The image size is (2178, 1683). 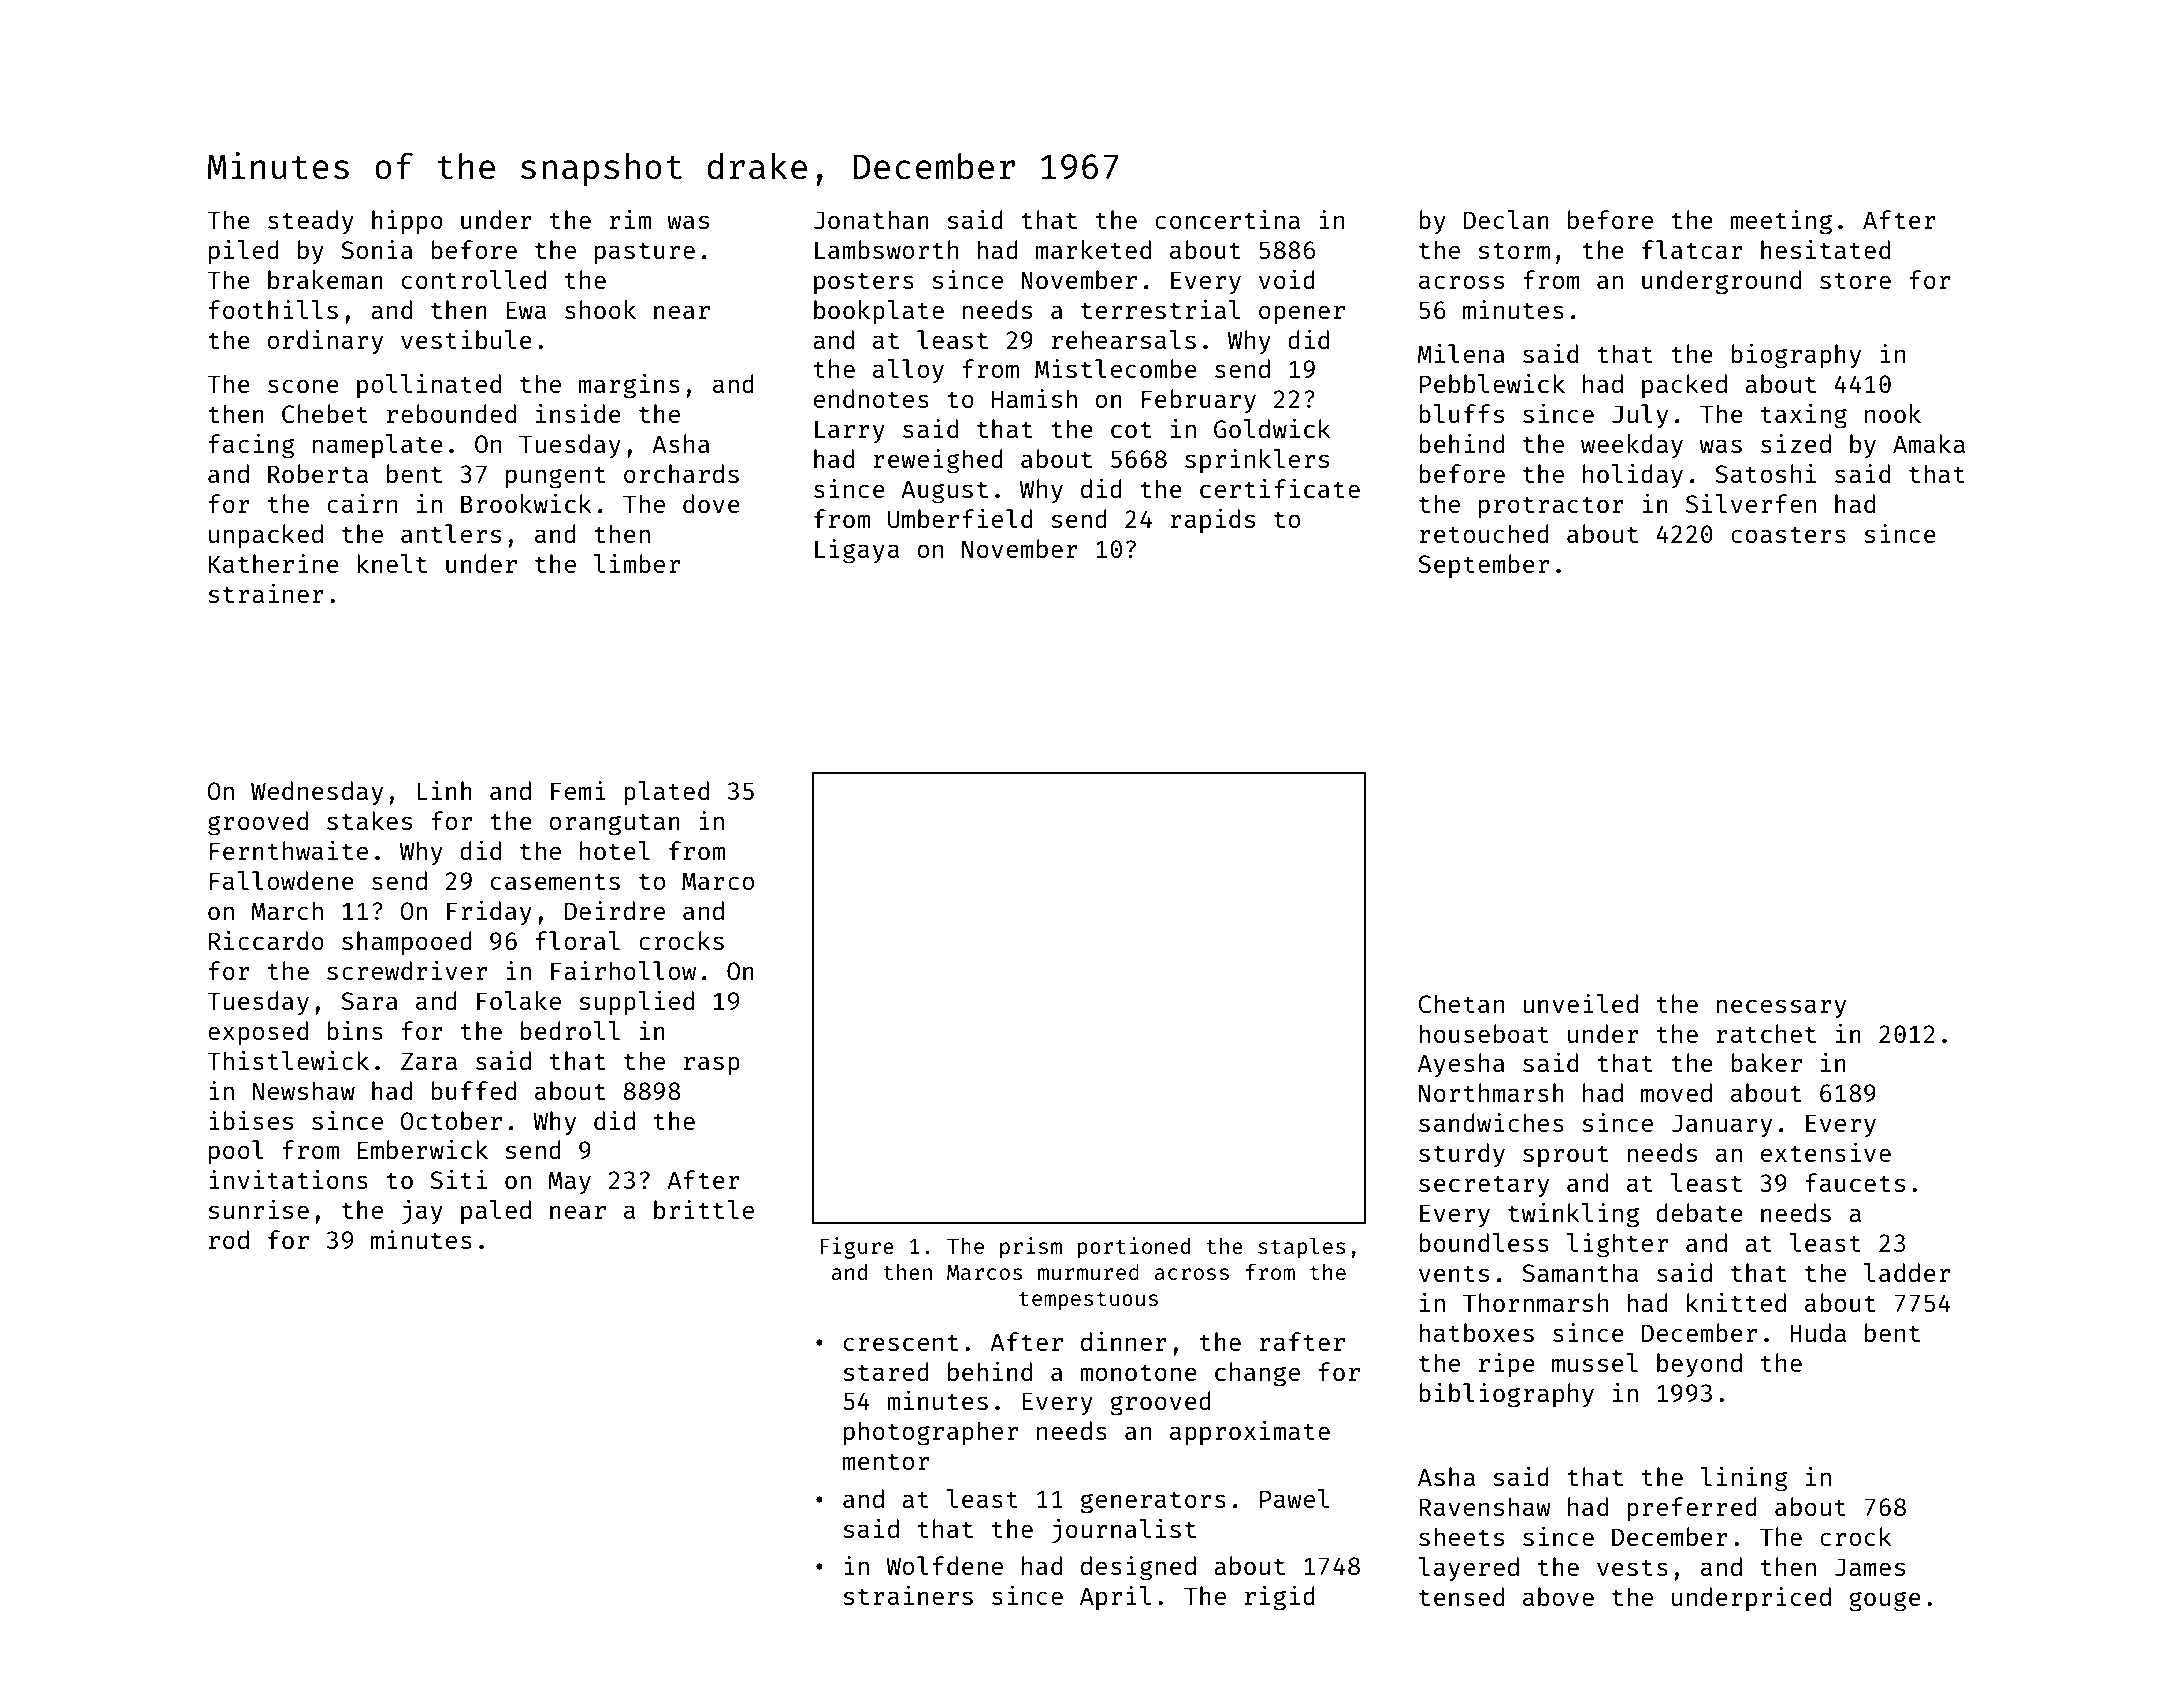 I want to click on Jonathan, so click(x=871, y=219).
